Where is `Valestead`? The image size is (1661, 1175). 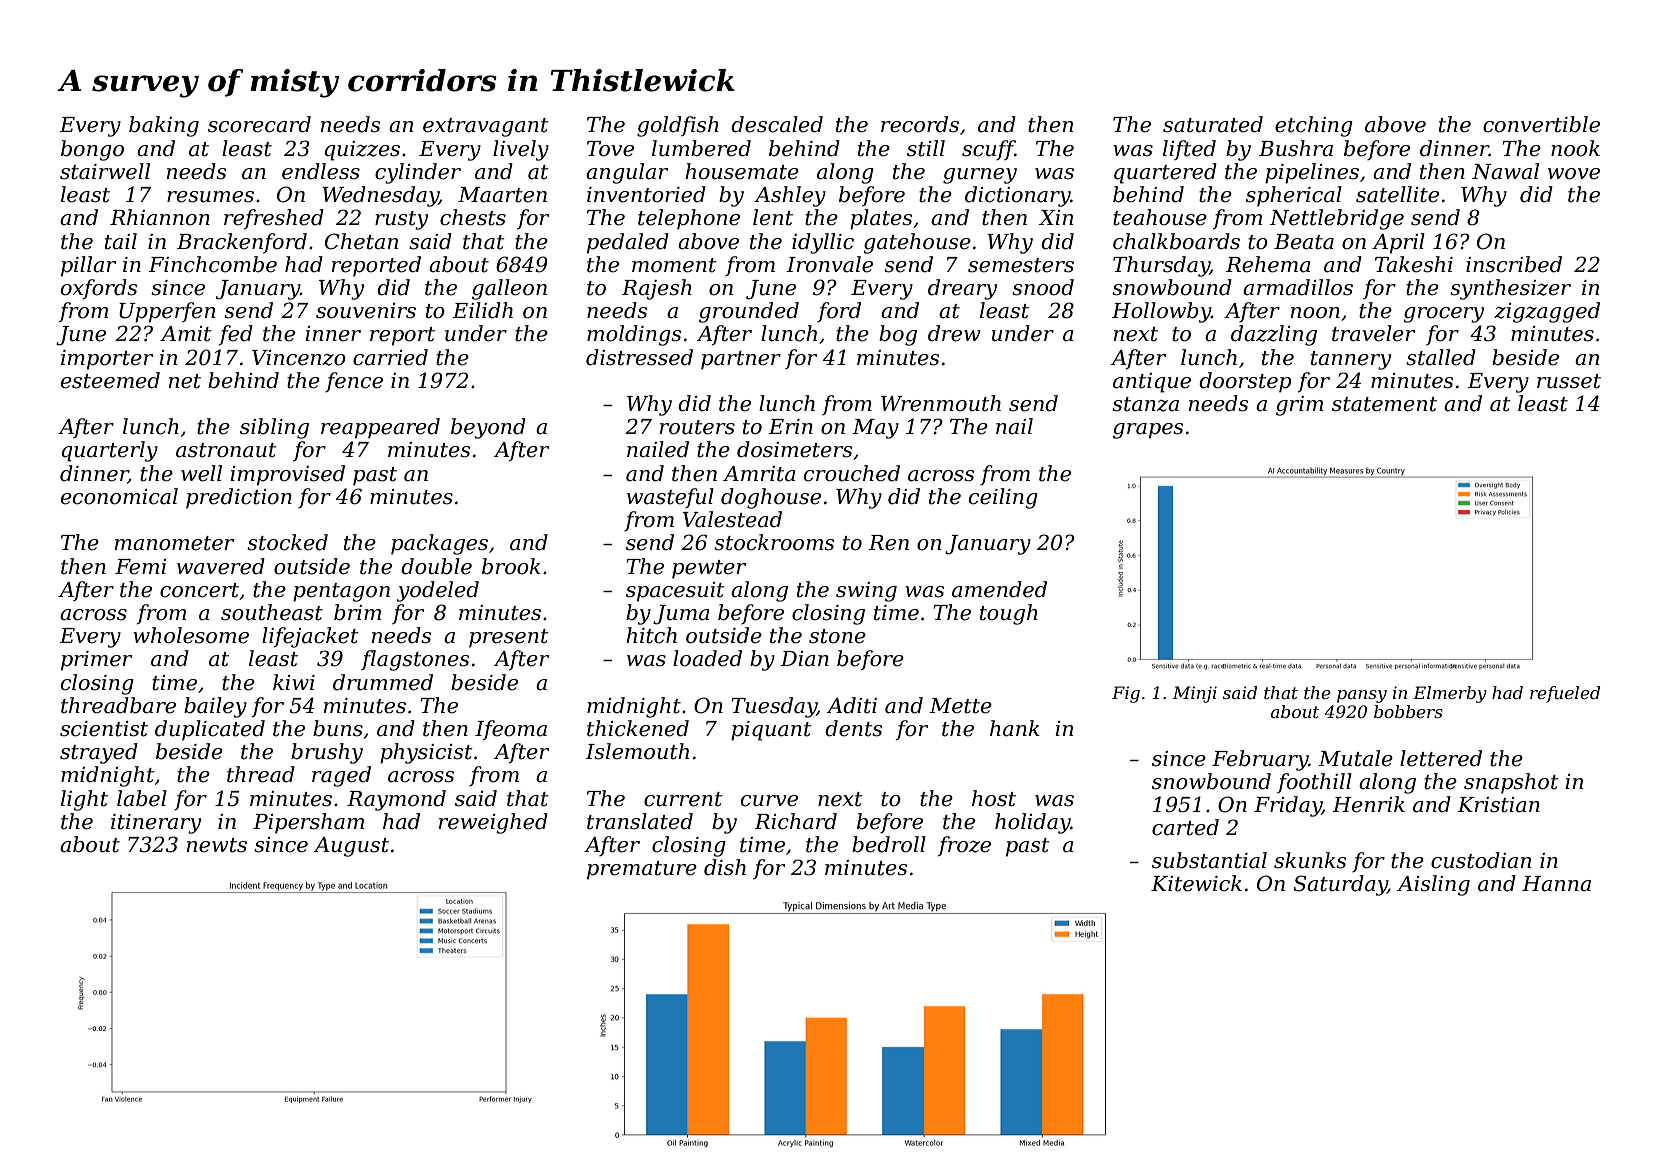
Valestead is located at coordinates (732, 519).
